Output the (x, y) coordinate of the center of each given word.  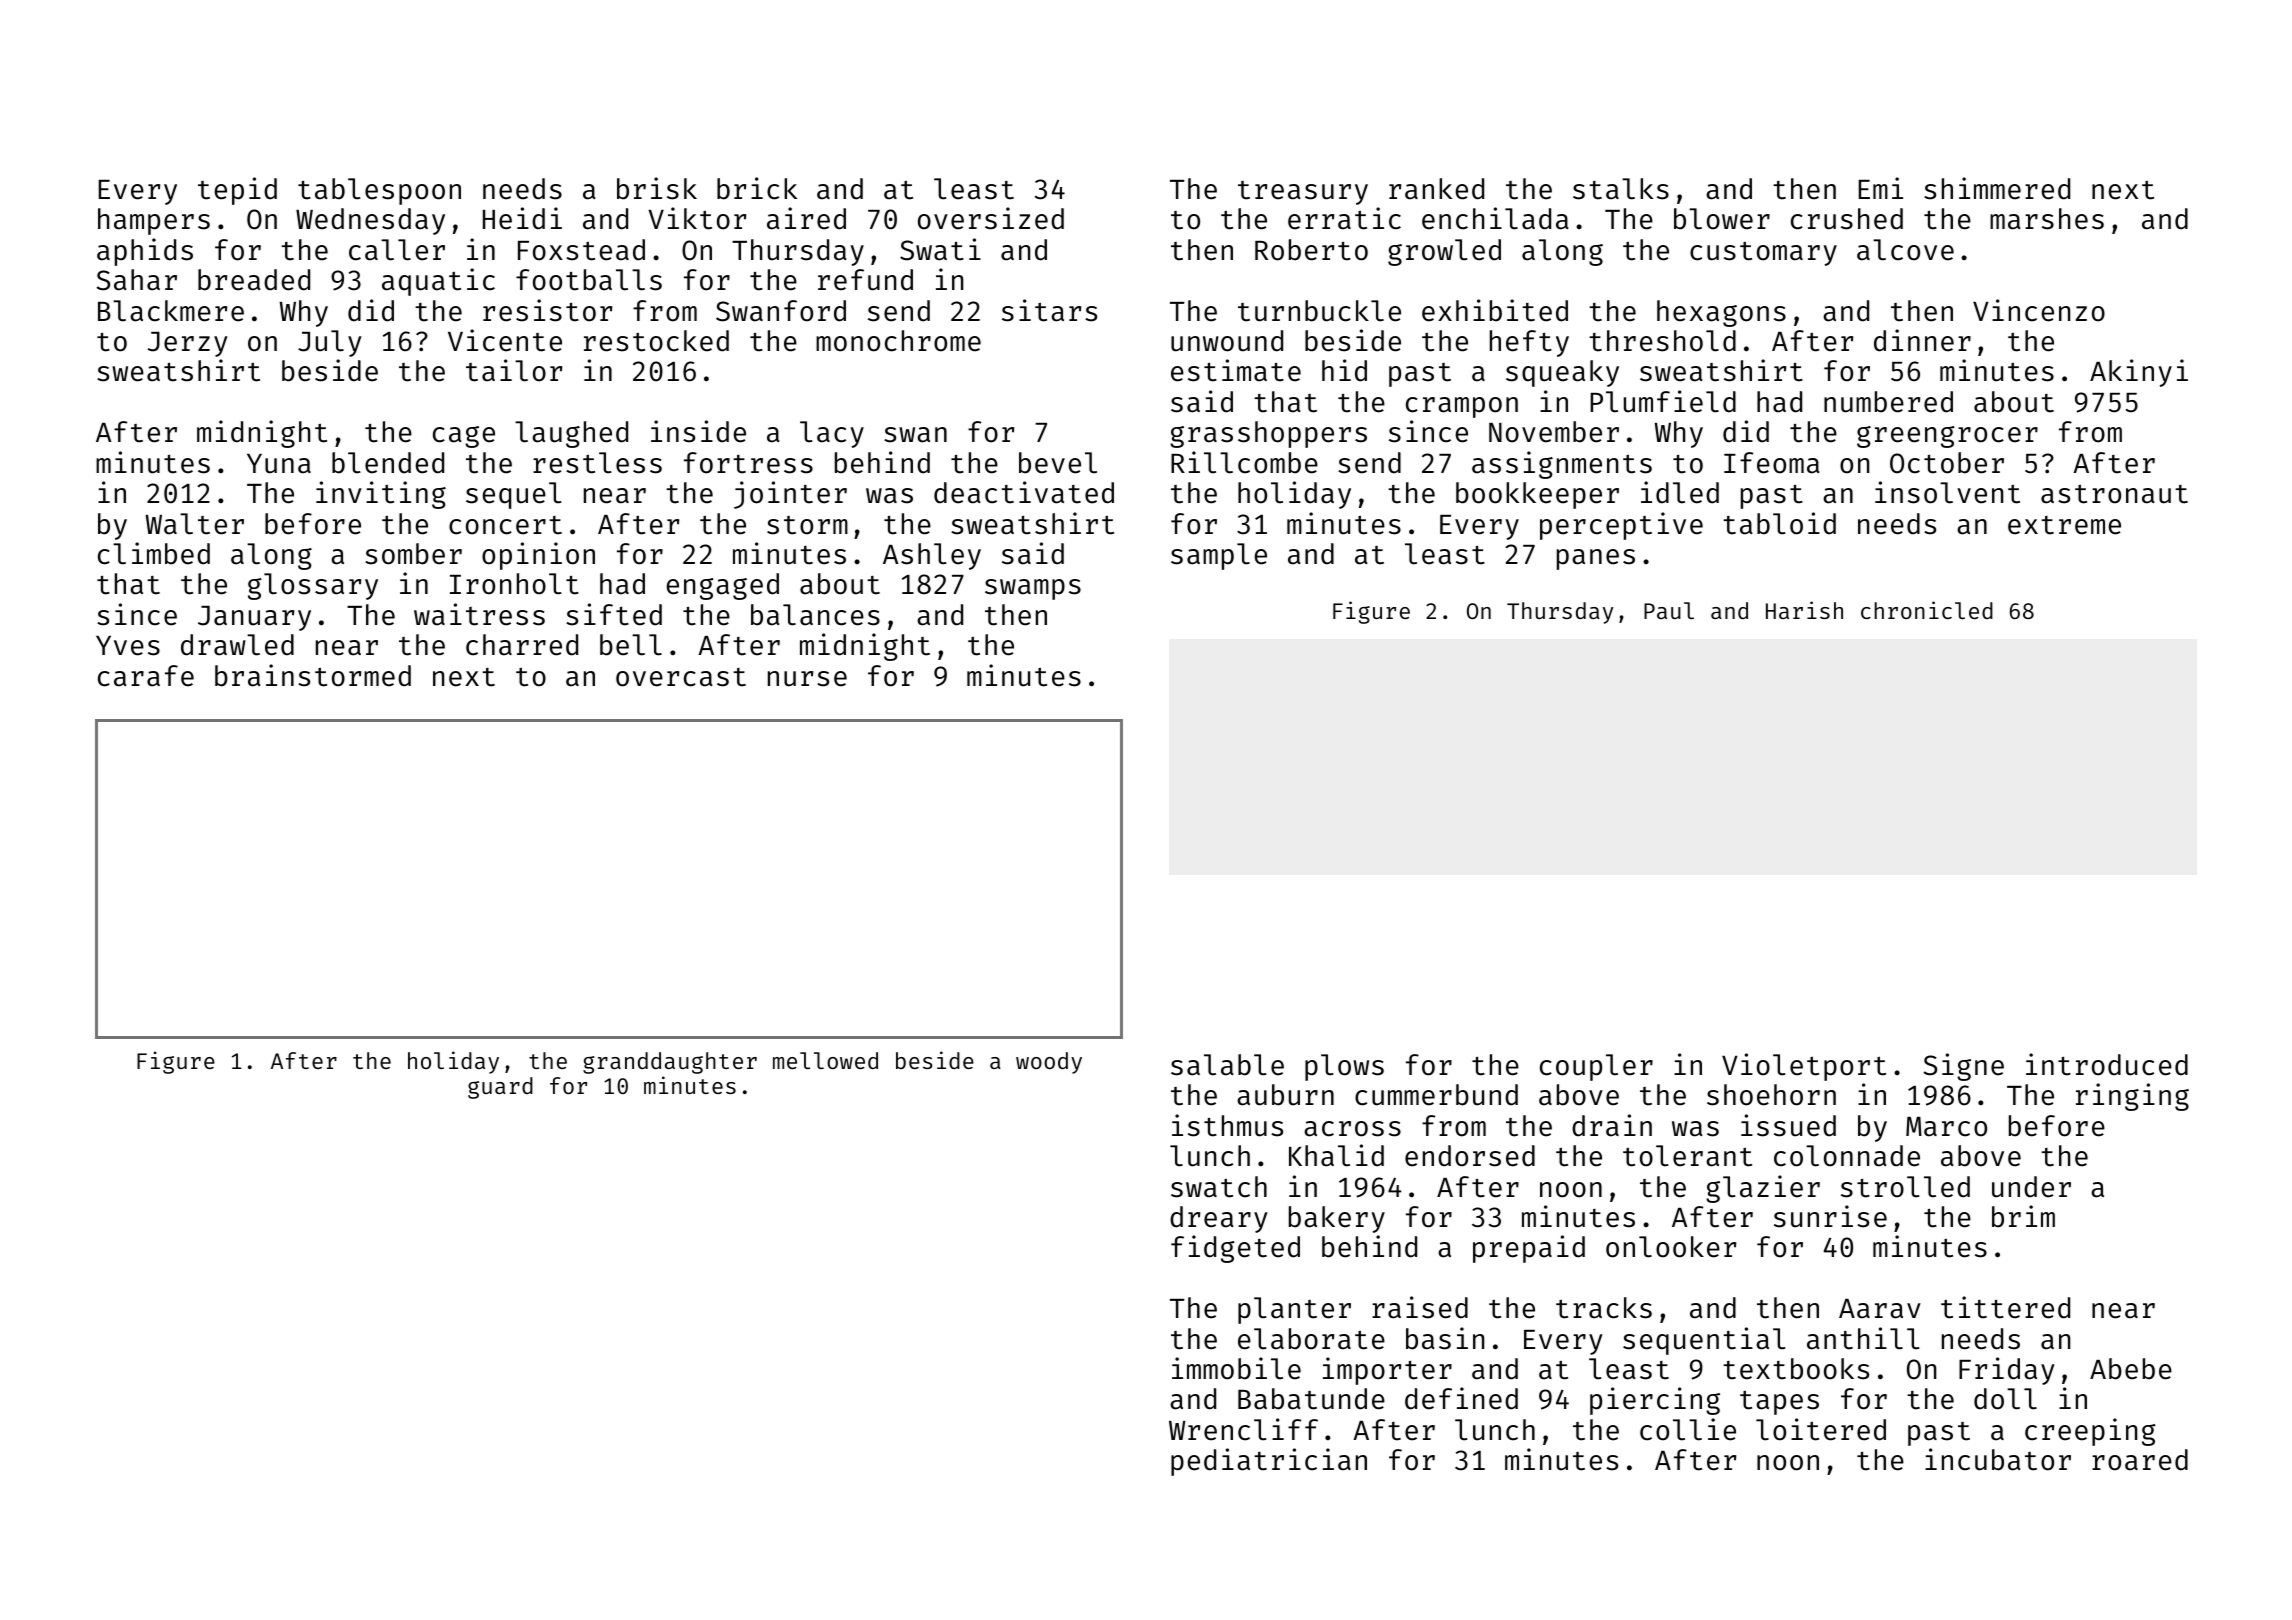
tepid (237, 191)
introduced (2107, 1064)
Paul (1669, 610)
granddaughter (670, 1063)
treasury (1303, 193)
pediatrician (1269, 1462)
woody (1049, 1063)
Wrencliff (1243, 1429)
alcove (1905, 250)
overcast (681, 677)
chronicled (1927, 610)
